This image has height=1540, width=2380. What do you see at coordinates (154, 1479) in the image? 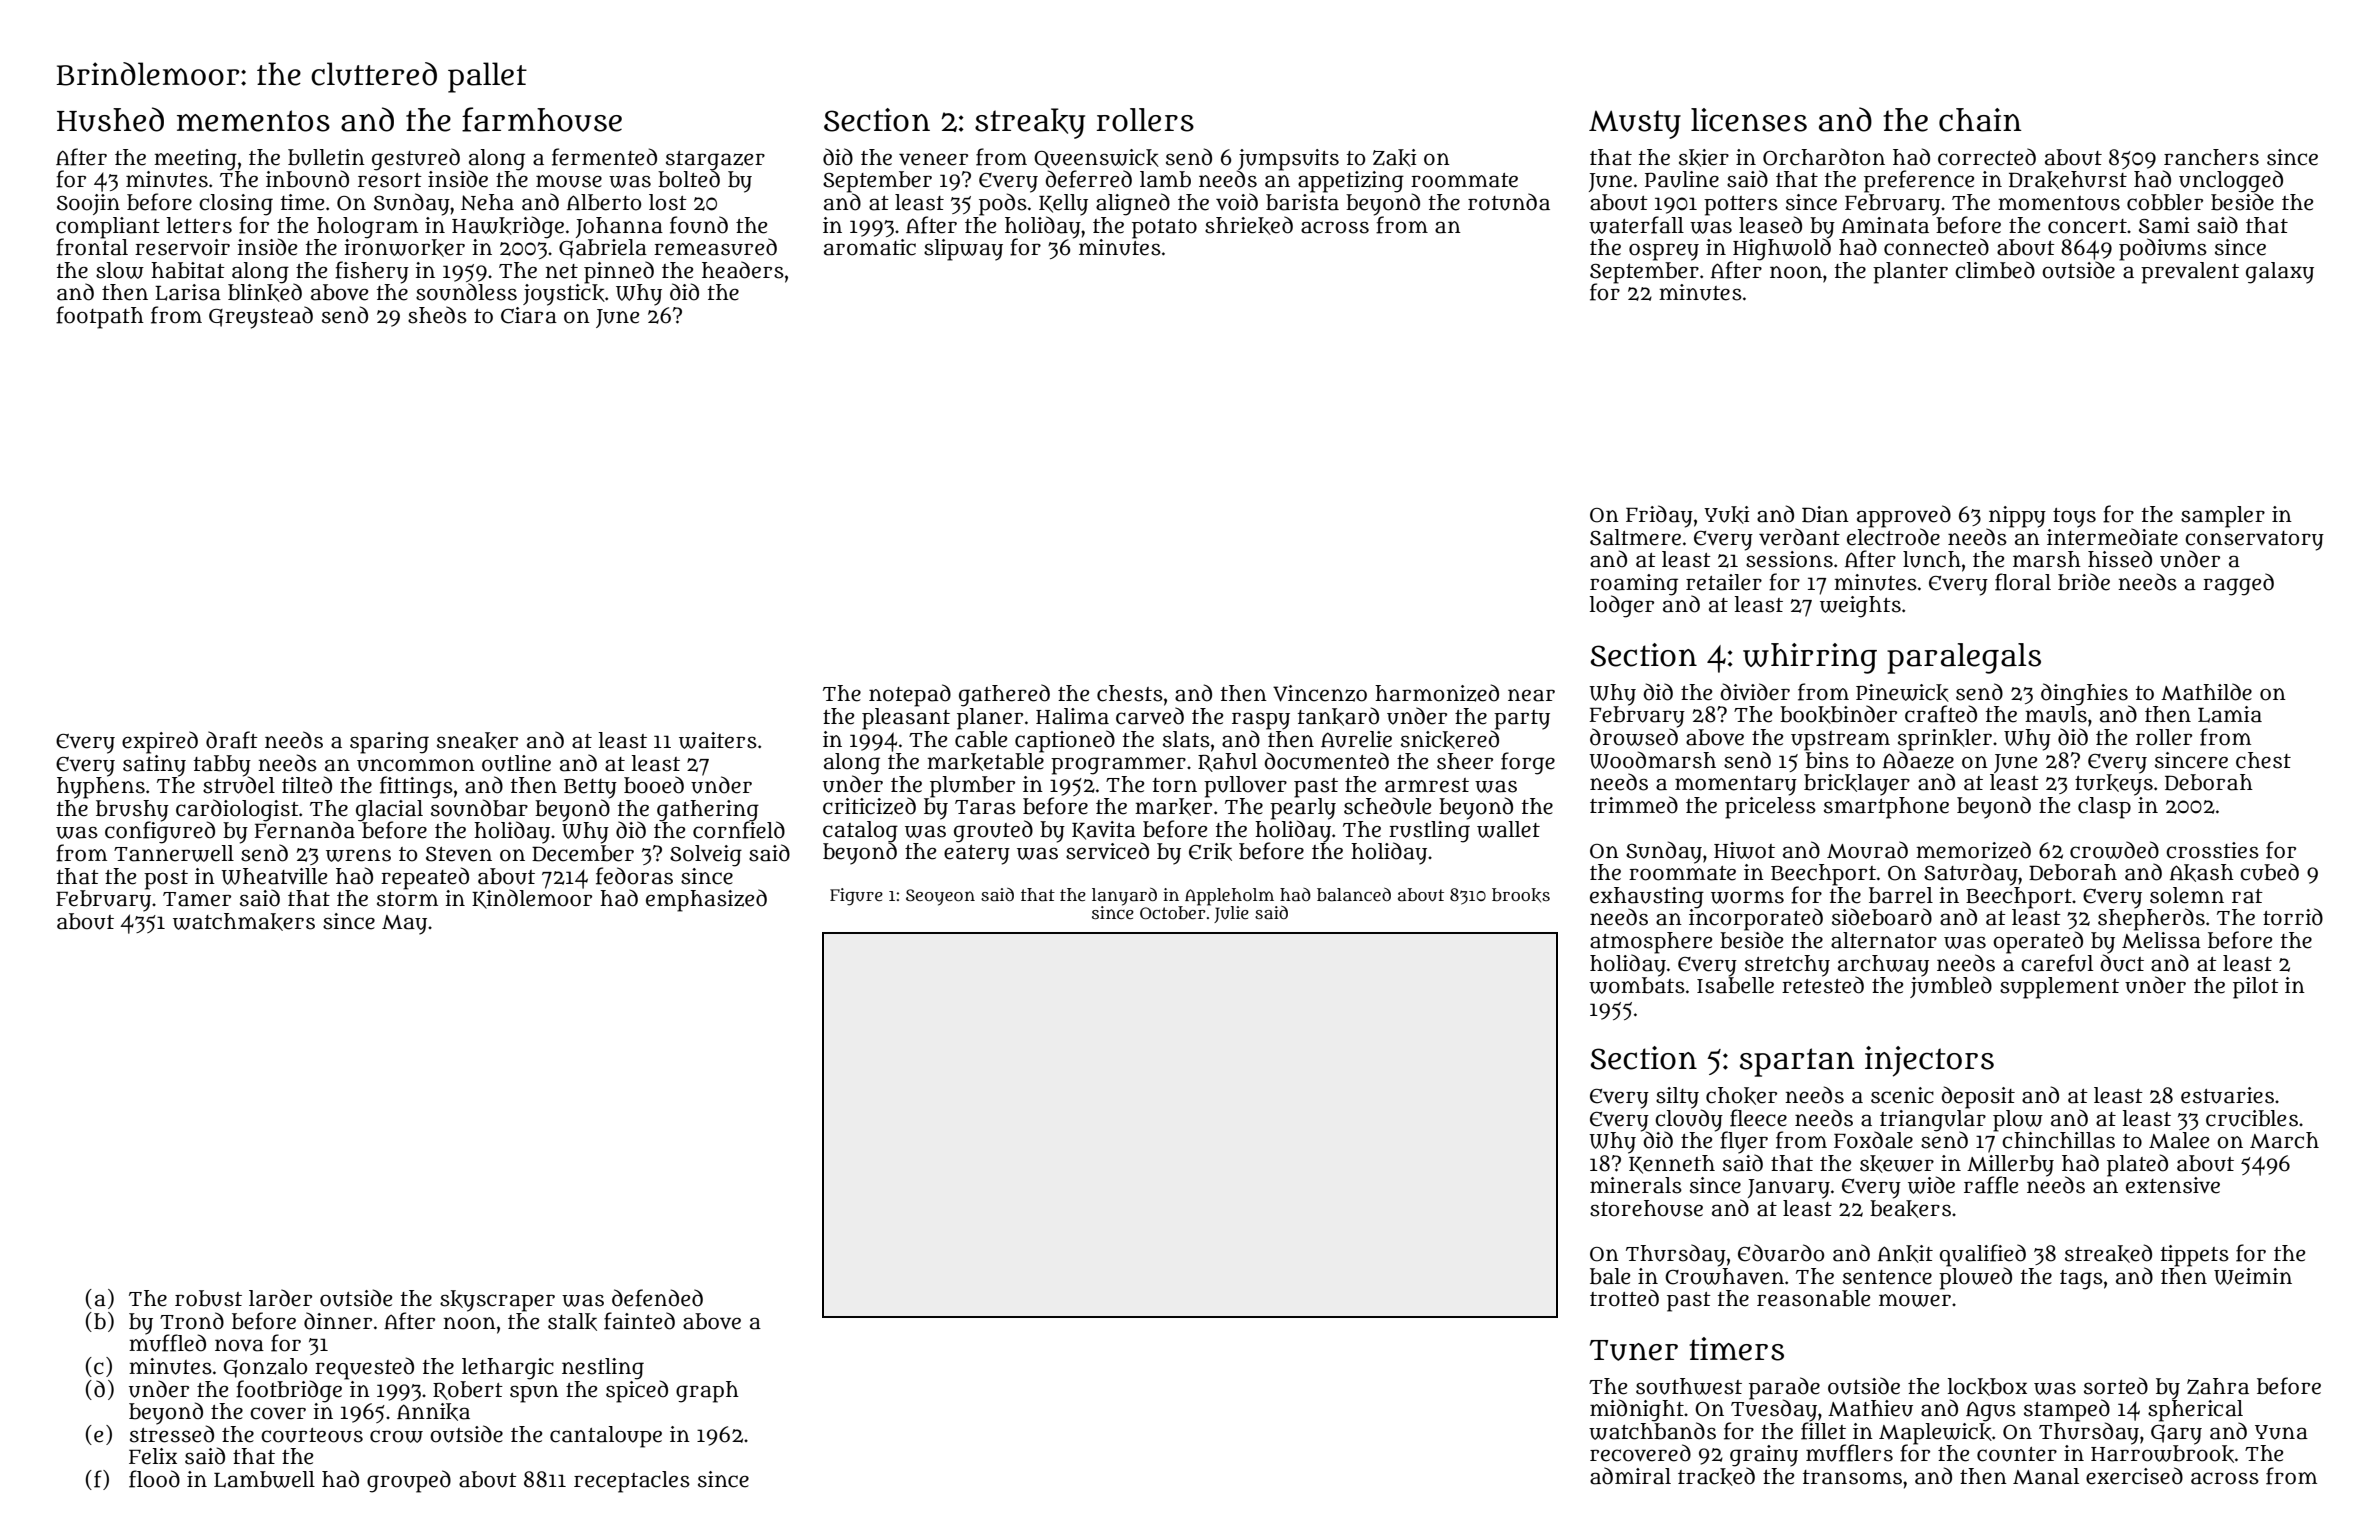
I see `flood` at bounding box center [154, 1479].
